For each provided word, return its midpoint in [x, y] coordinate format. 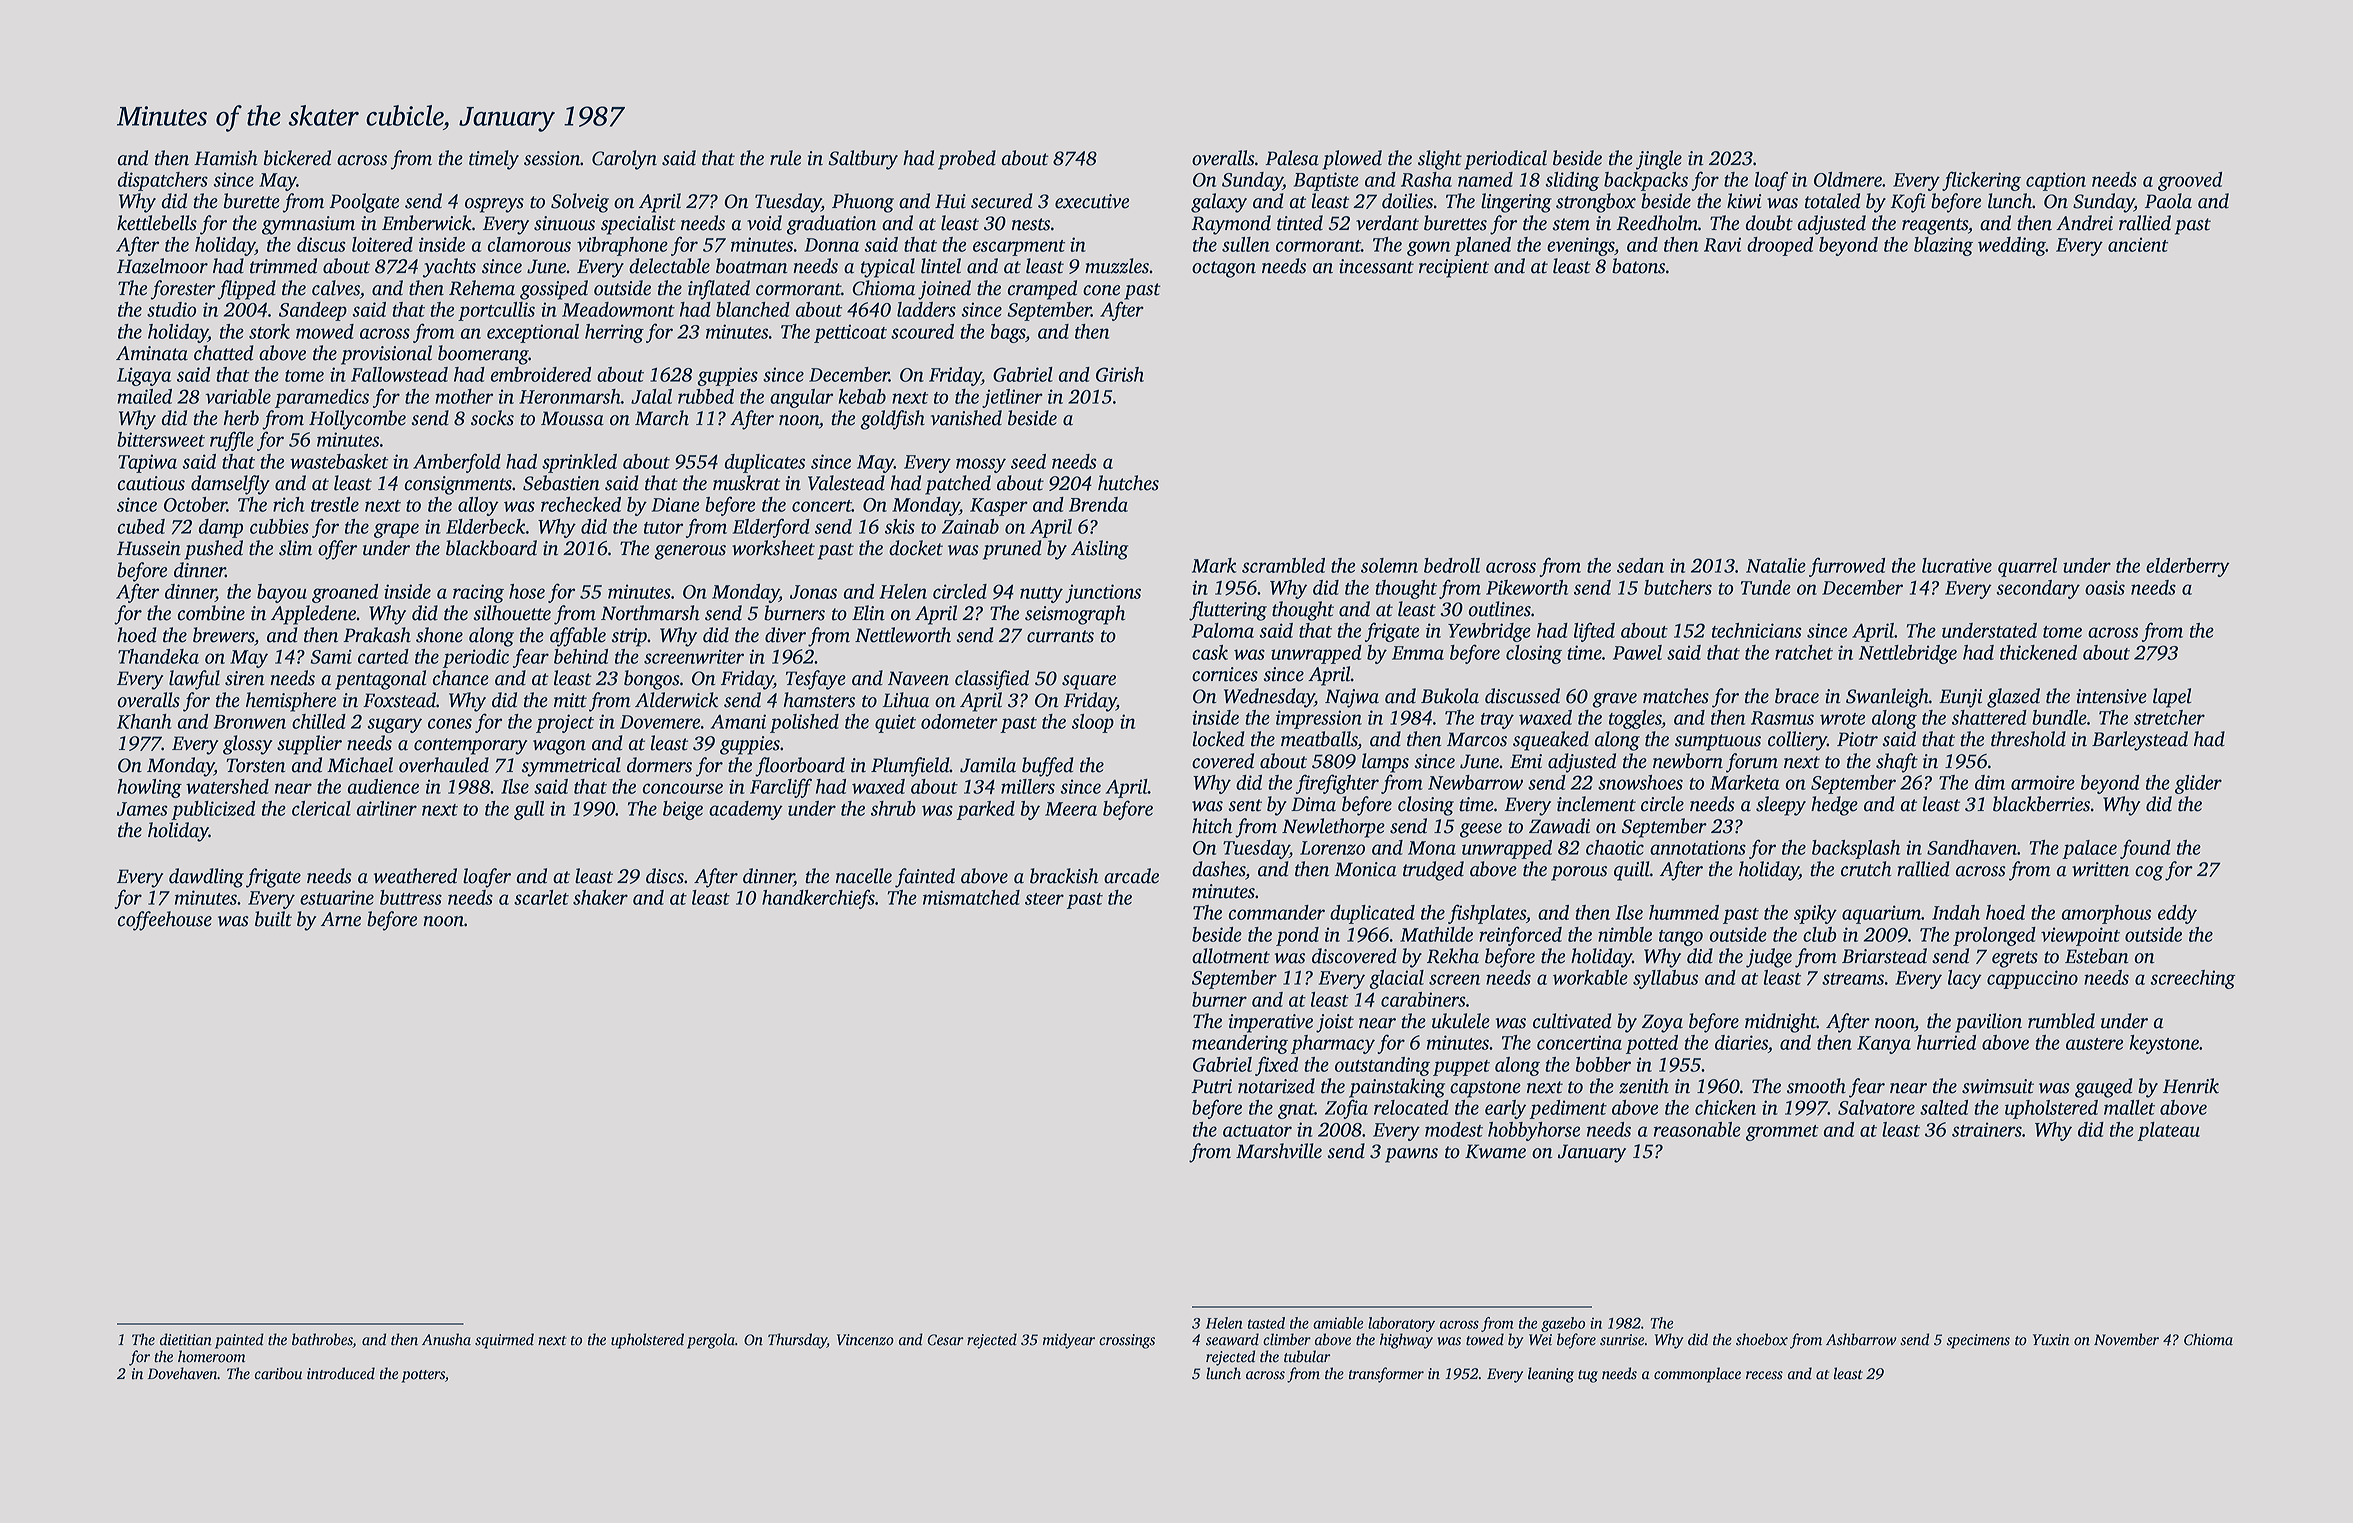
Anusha [446, 1339]
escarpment [1019, 248]
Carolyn [624, 160]
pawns [1411, 1155]
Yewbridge [1489, 632]
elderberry [2188, 567]
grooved [2190, 181]
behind [581, 656]
